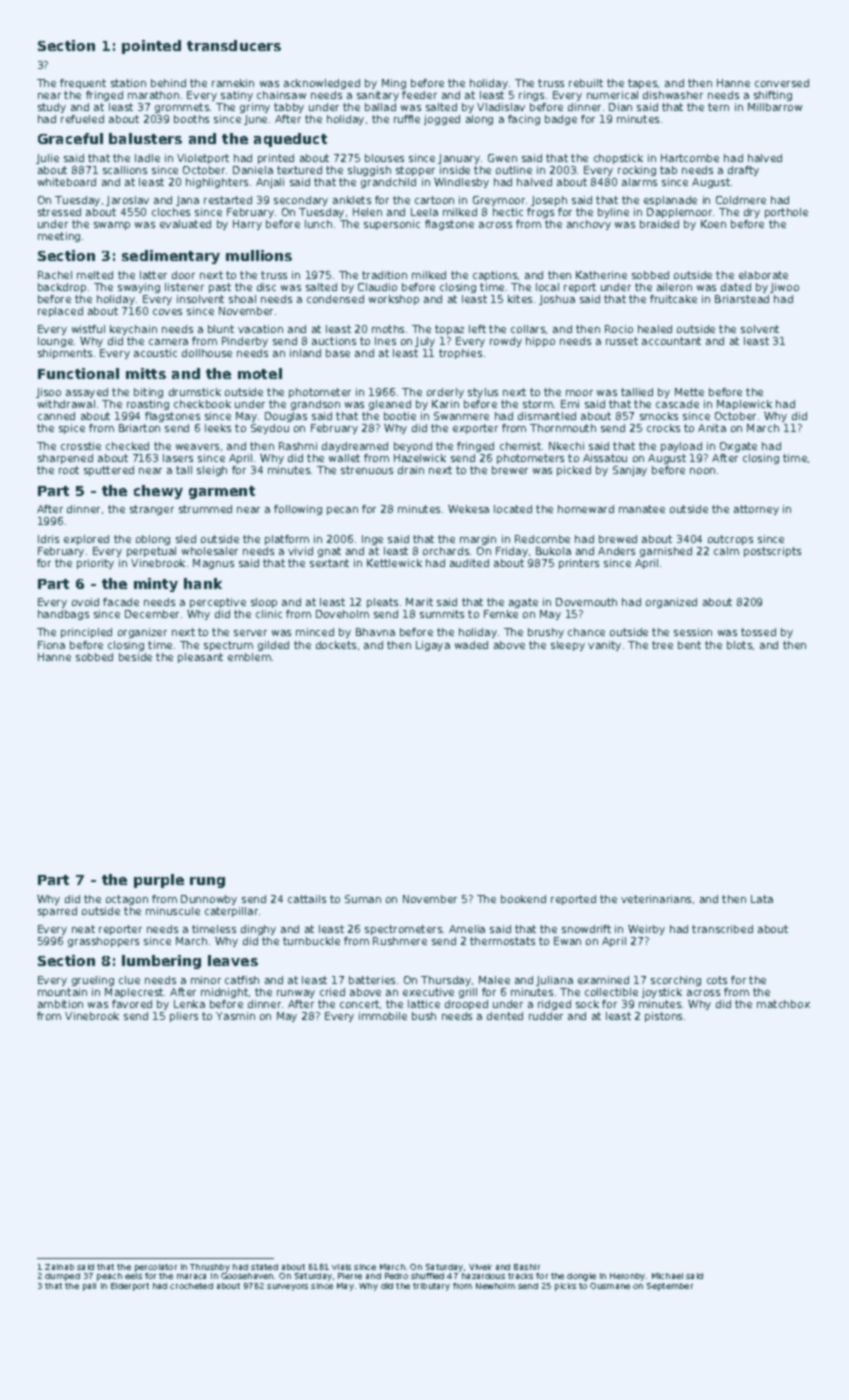 Image resolution: width=849 pixels, height=1400 pixels. I want to click on rings, so click(531, 96).
